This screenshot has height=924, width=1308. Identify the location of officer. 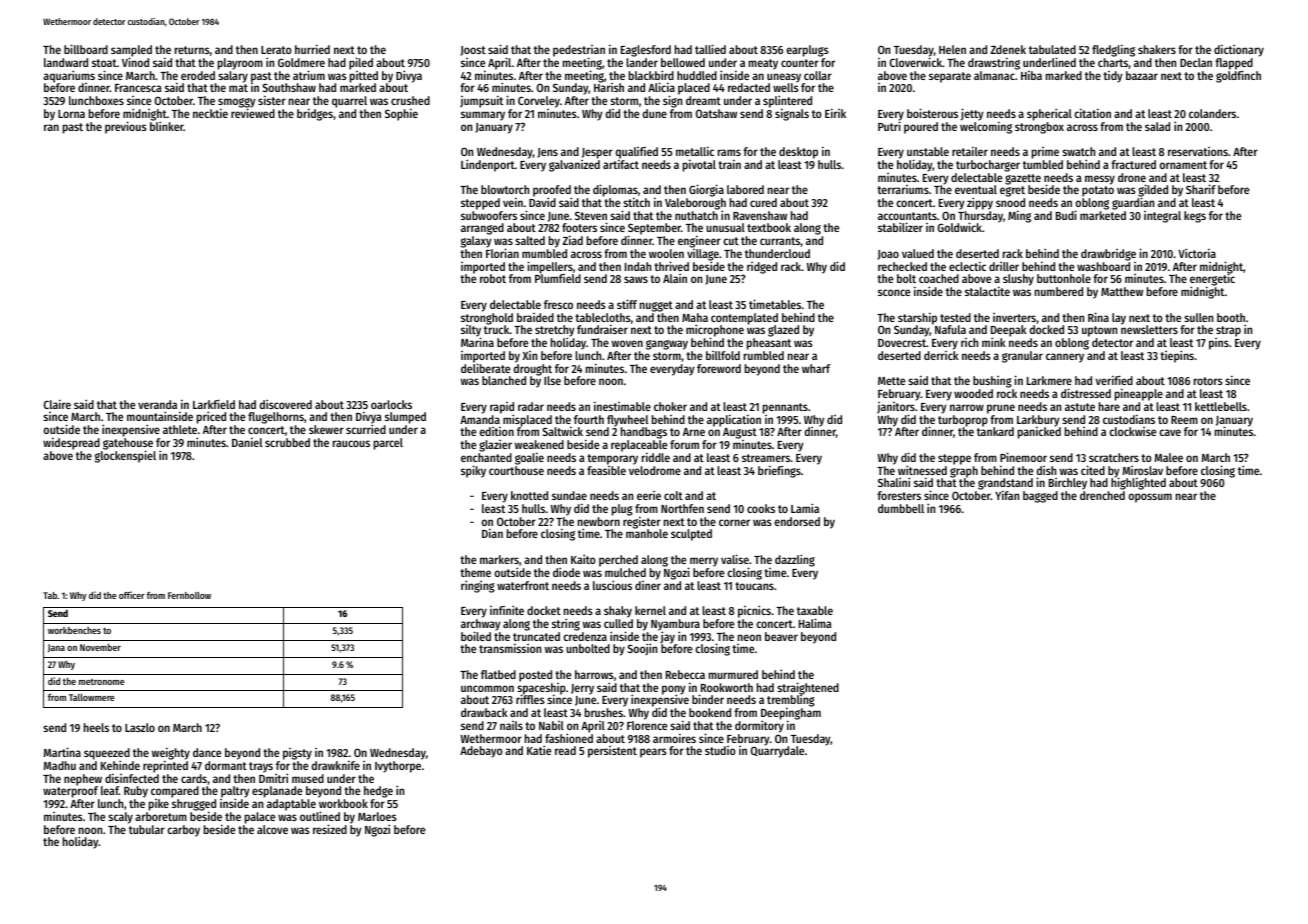
(132, 595).
